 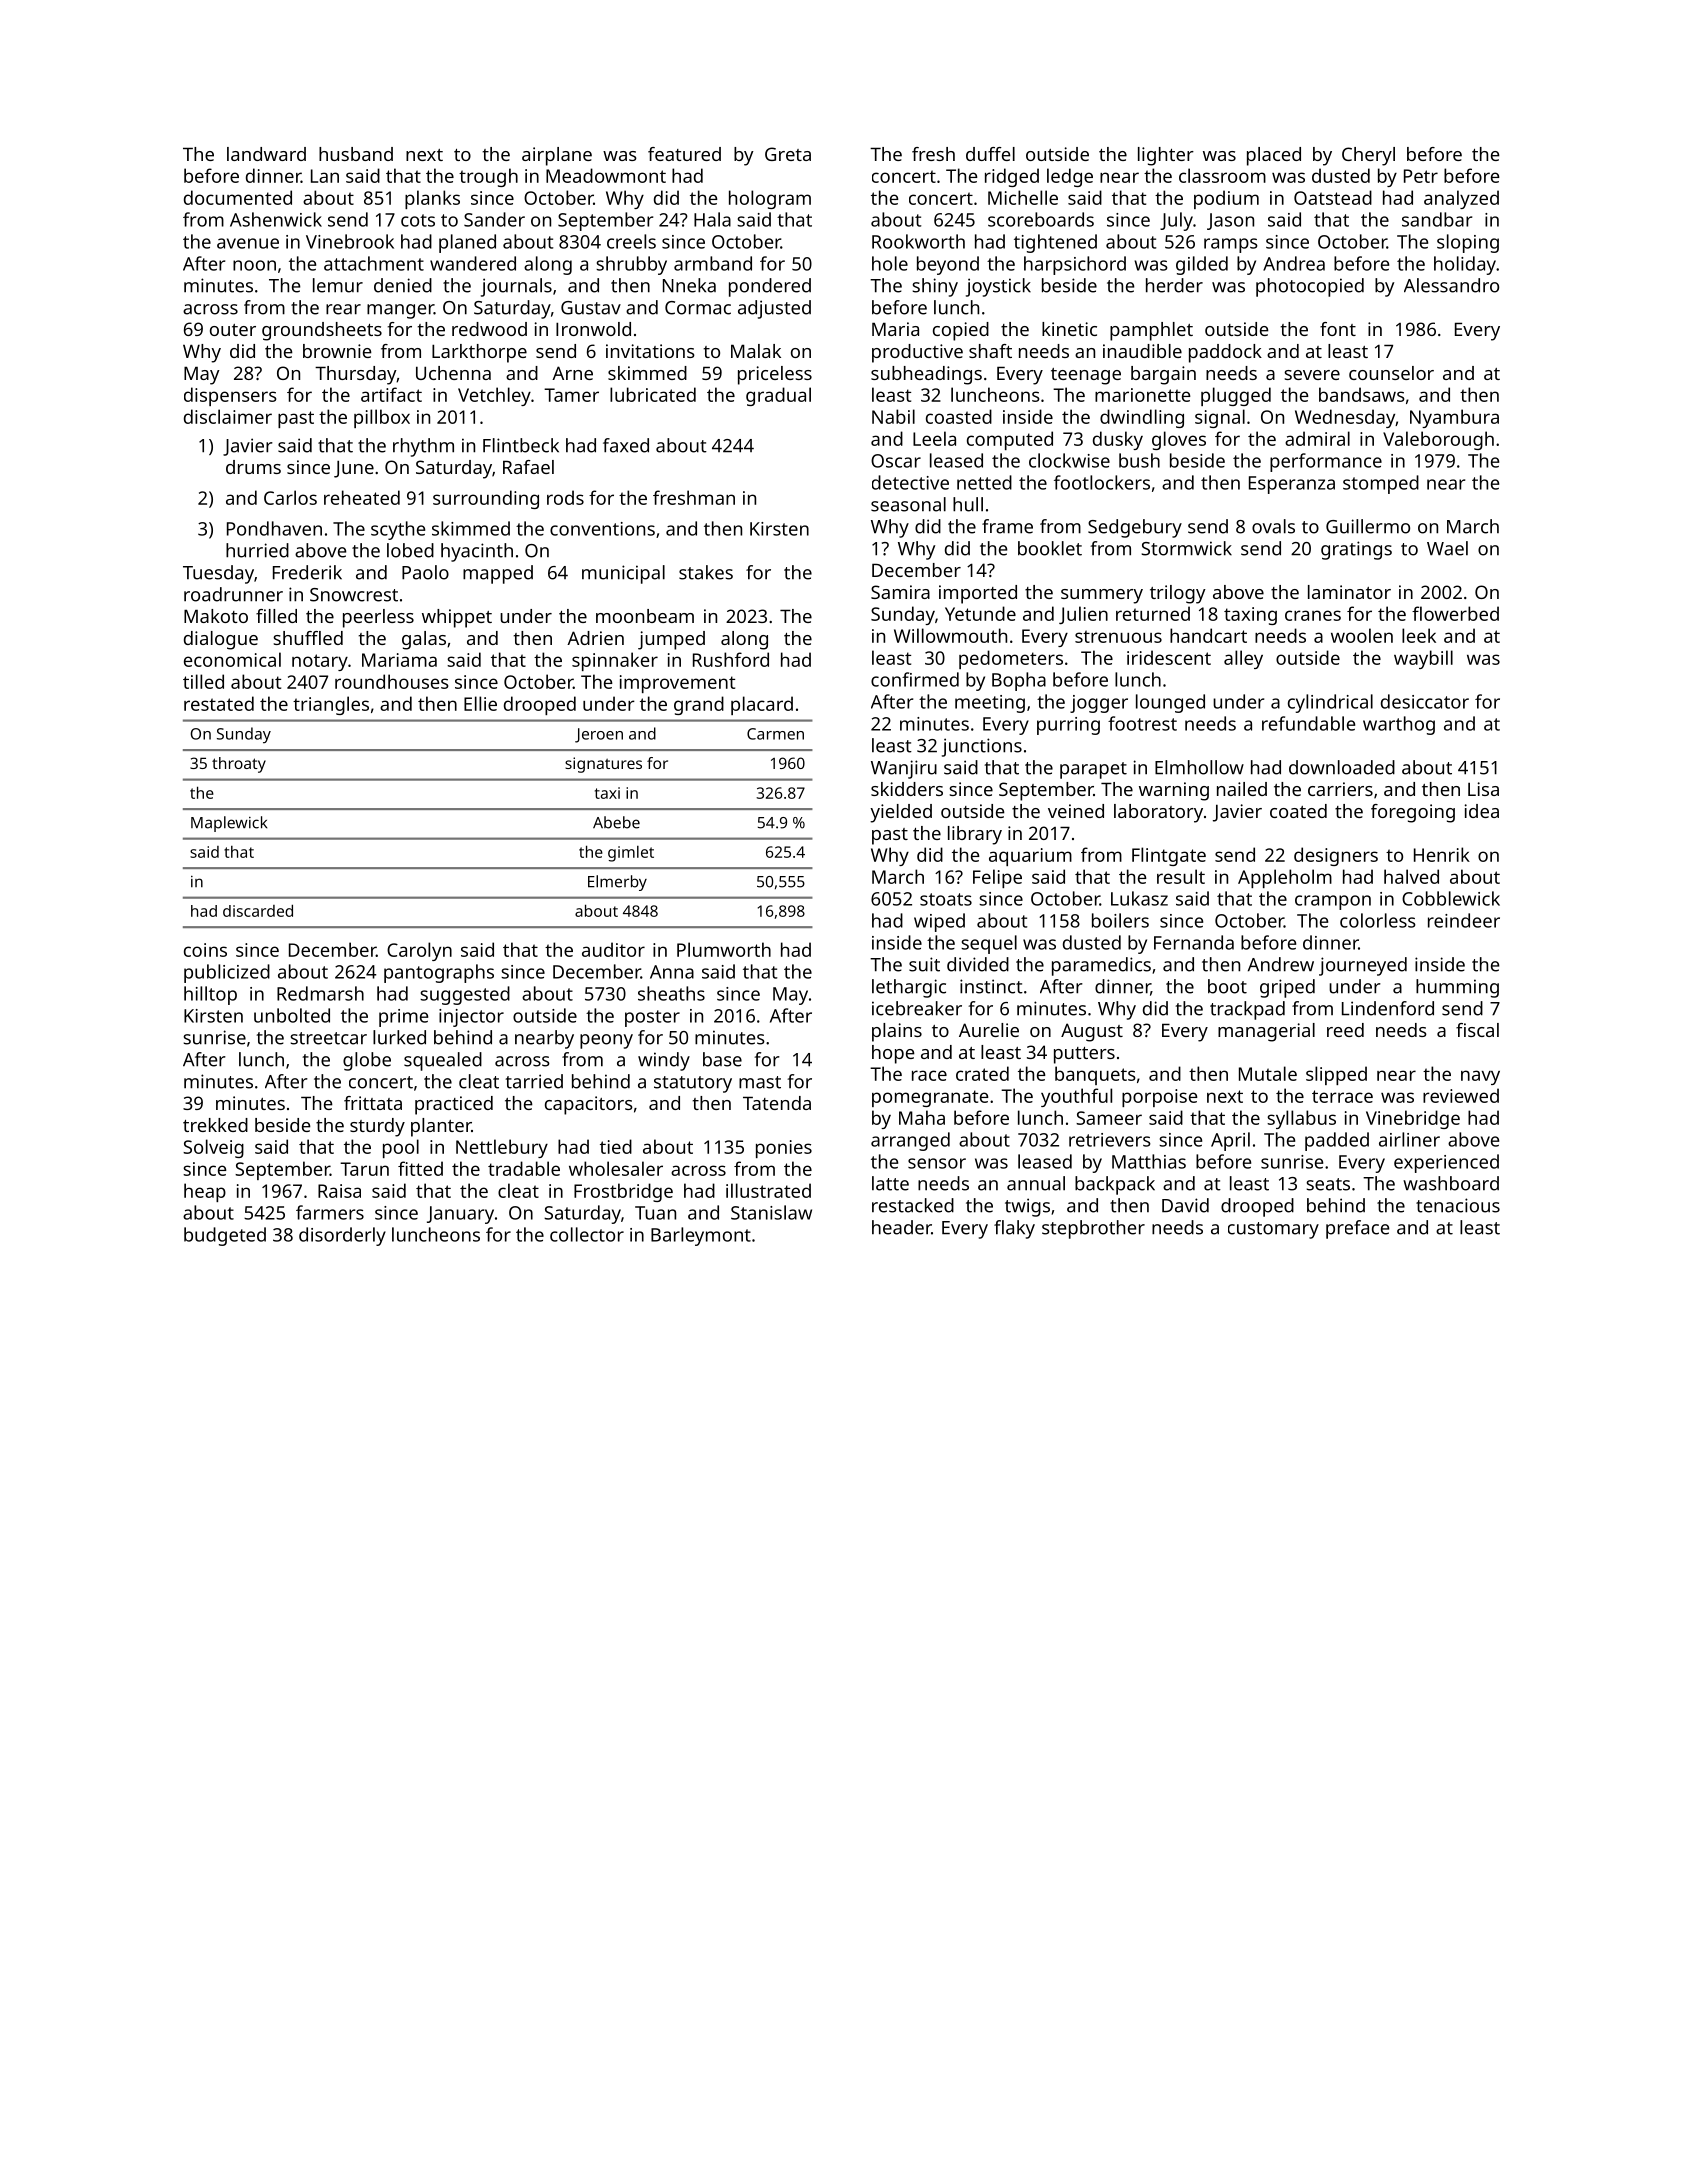 I want to click on trekked, so click(x=215, y=1125).
